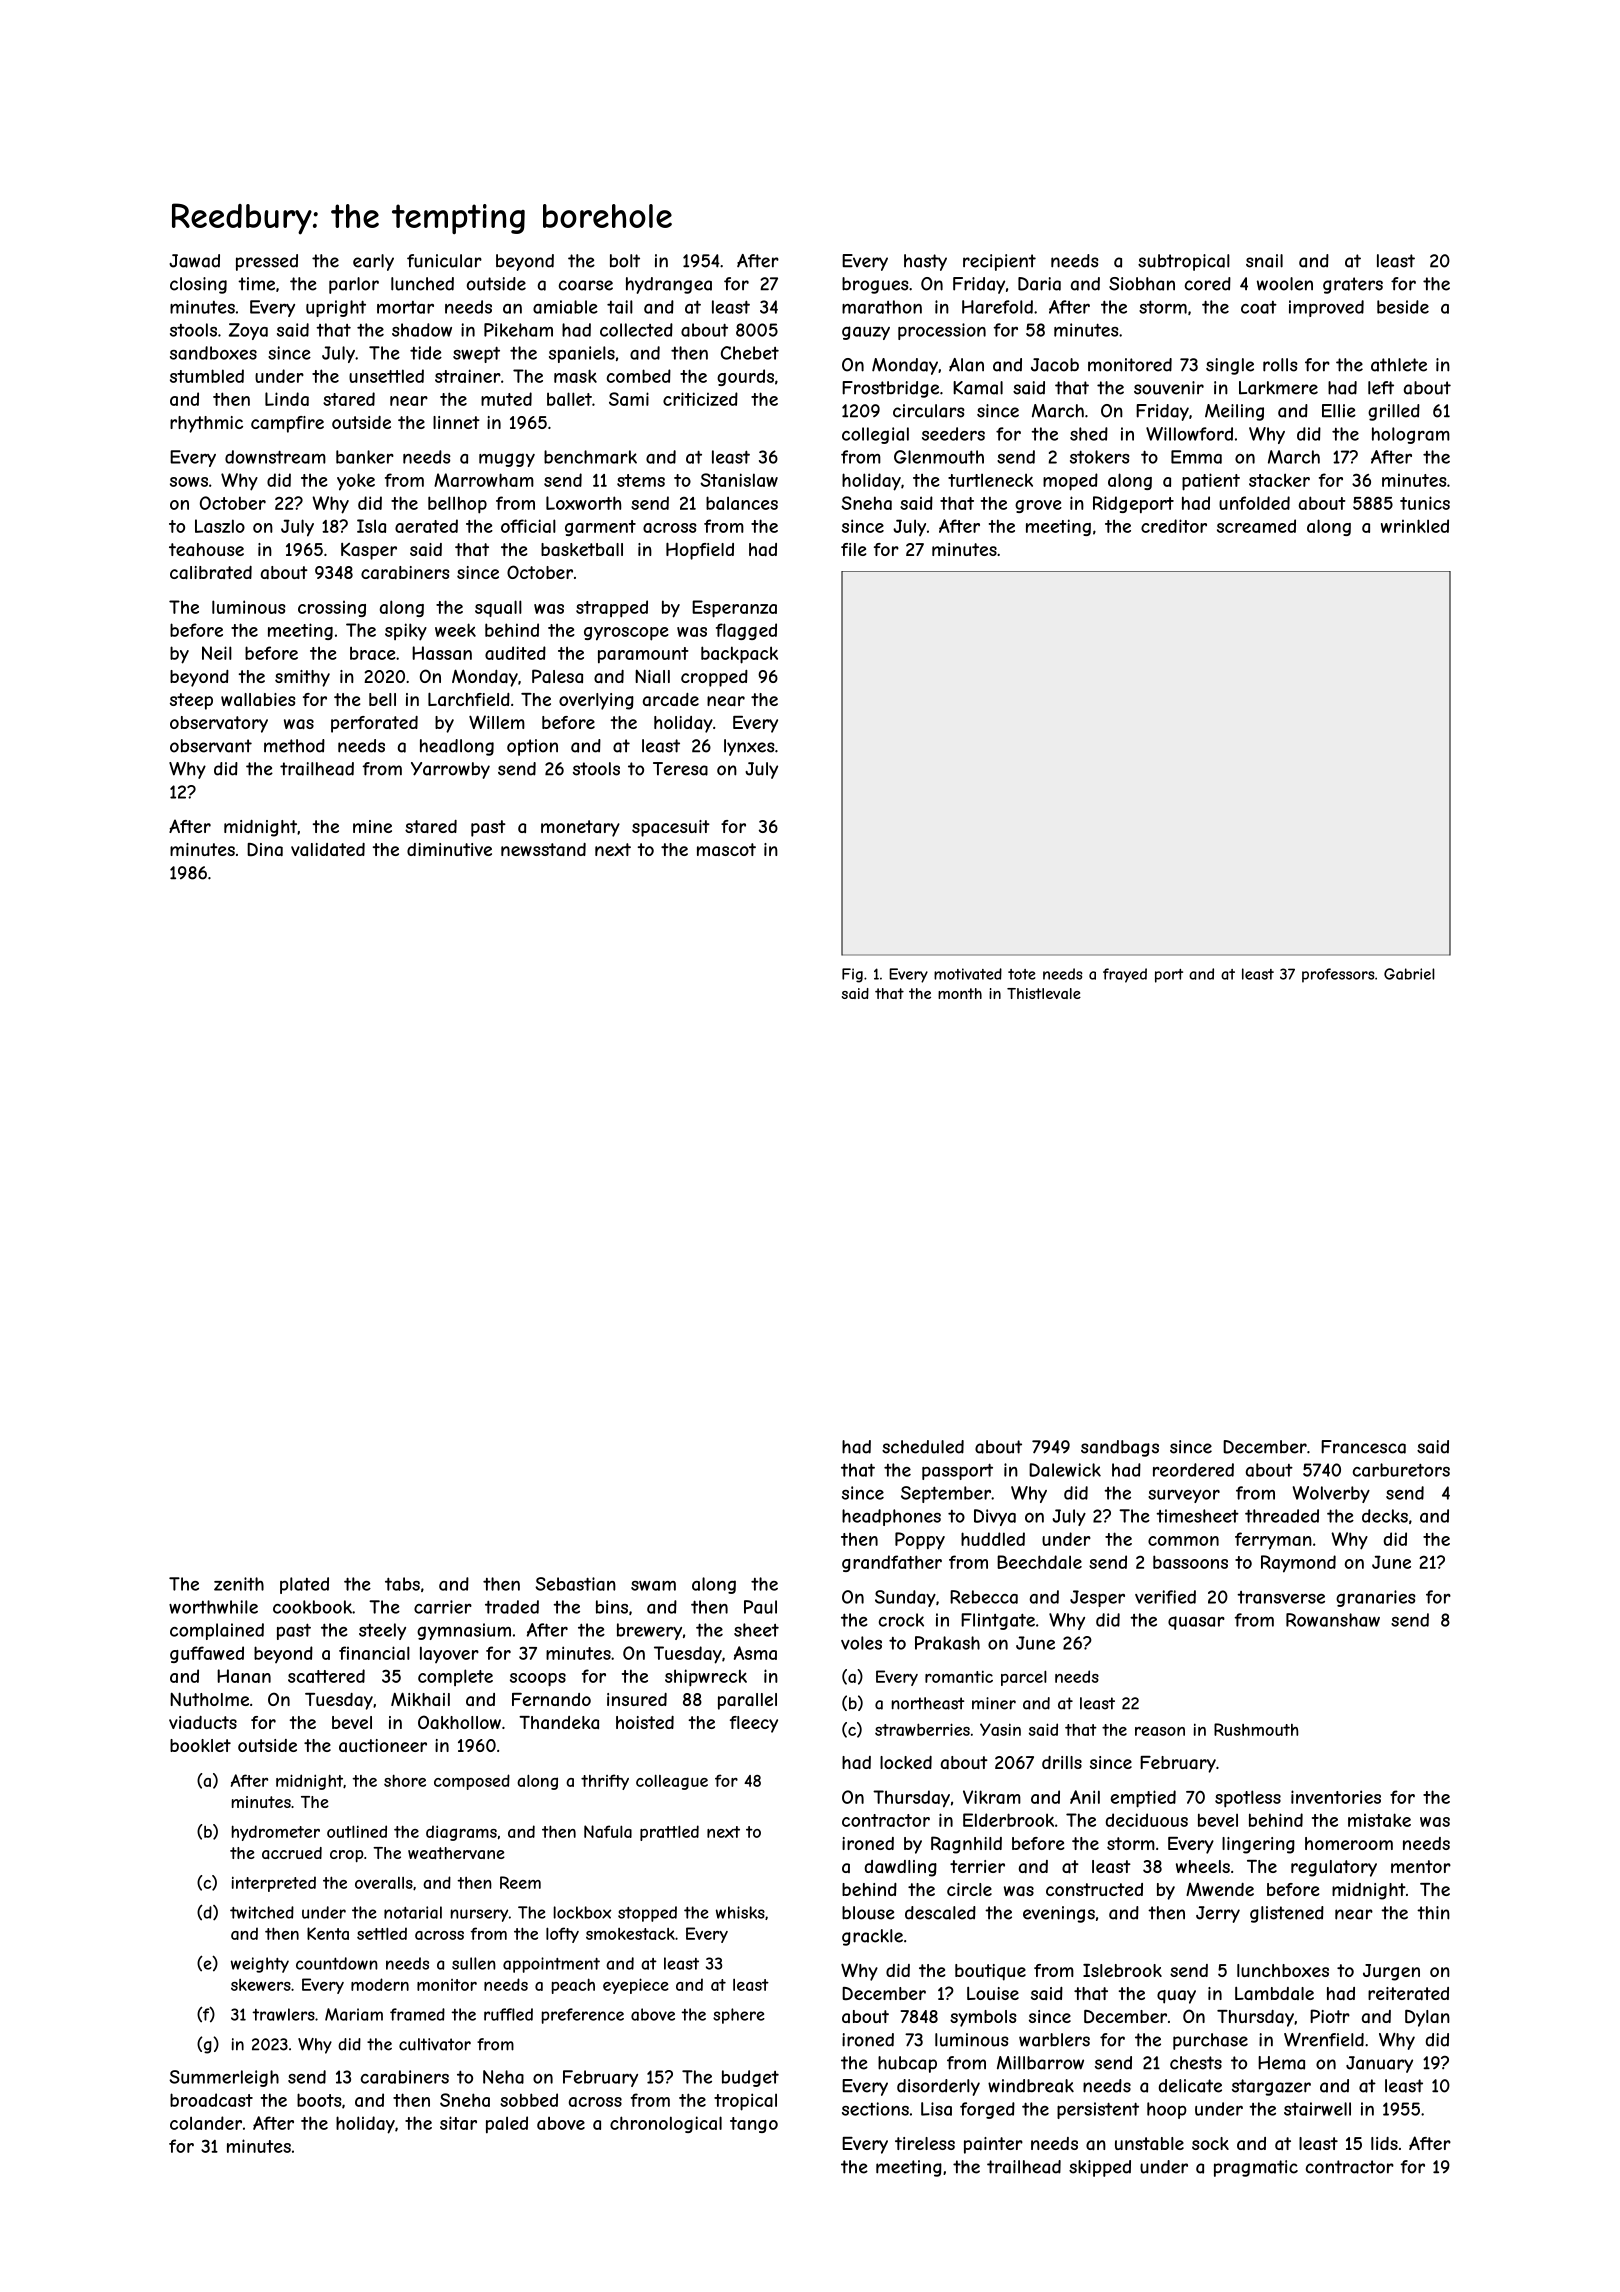  What do you see at coordinates (739, 655) in the page?
I see `backpack` at bounding box center [739, 655].
